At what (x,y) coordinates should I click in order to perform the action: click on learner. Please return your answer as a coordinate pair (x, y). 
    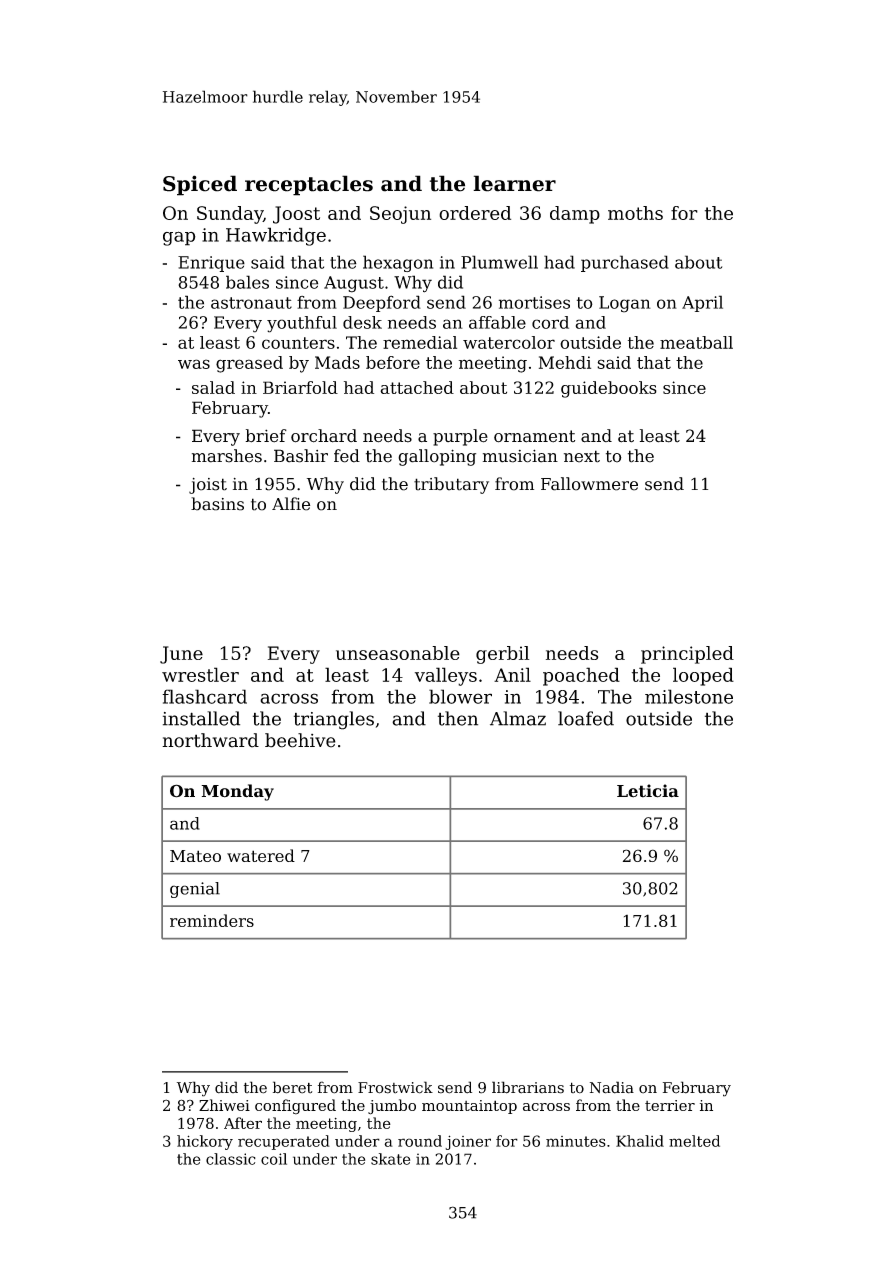
    Looking at the image, I should click on (514, 183).
